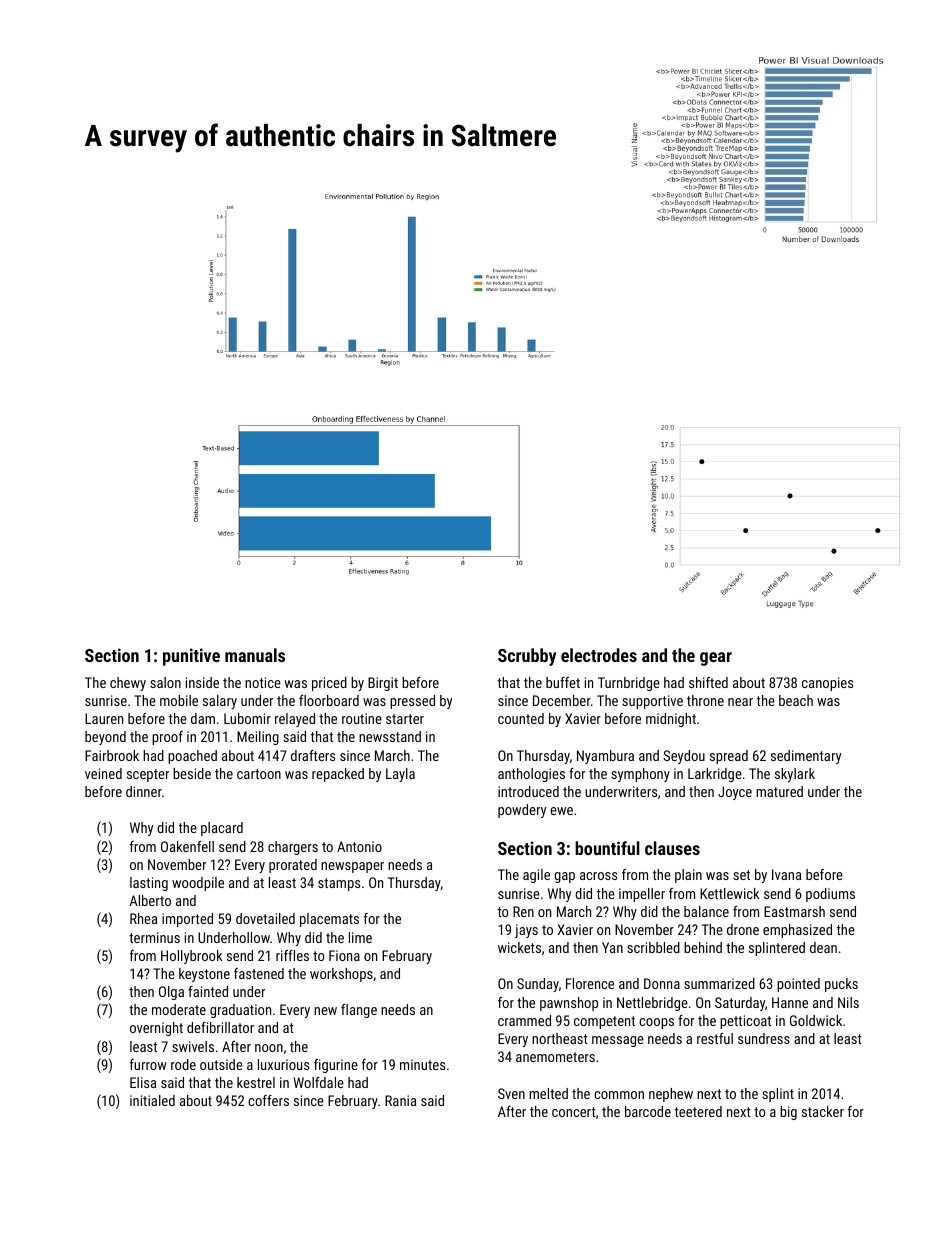 This screenshot has height=1233, width=952. Describe the element at coordinates (786, 874) in the screenshot. I see `Ivana` at that location.
